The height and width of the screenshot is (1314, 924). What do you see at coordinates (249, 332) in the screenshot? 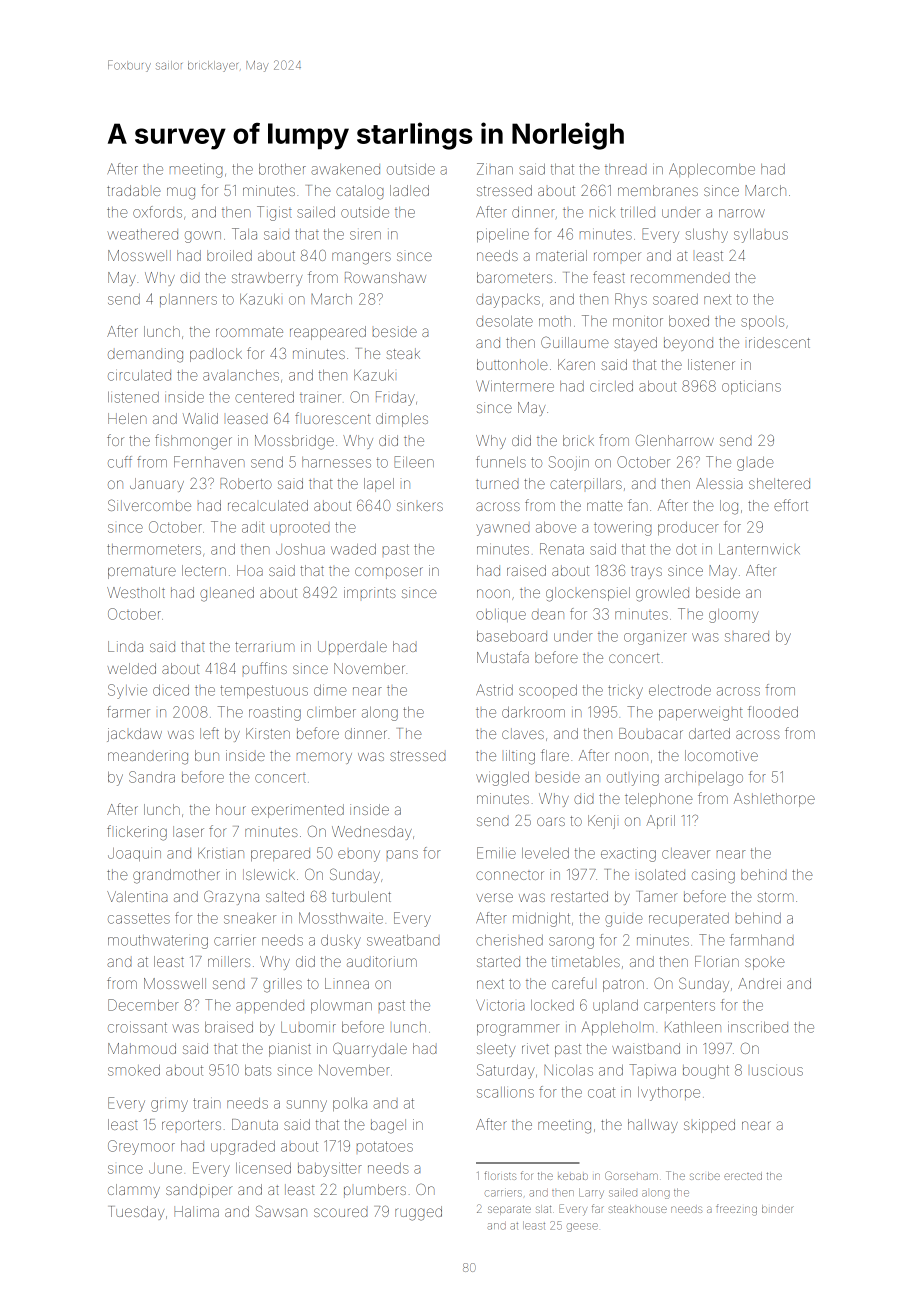
I see `roommate` at bounding box center [249, 332].
